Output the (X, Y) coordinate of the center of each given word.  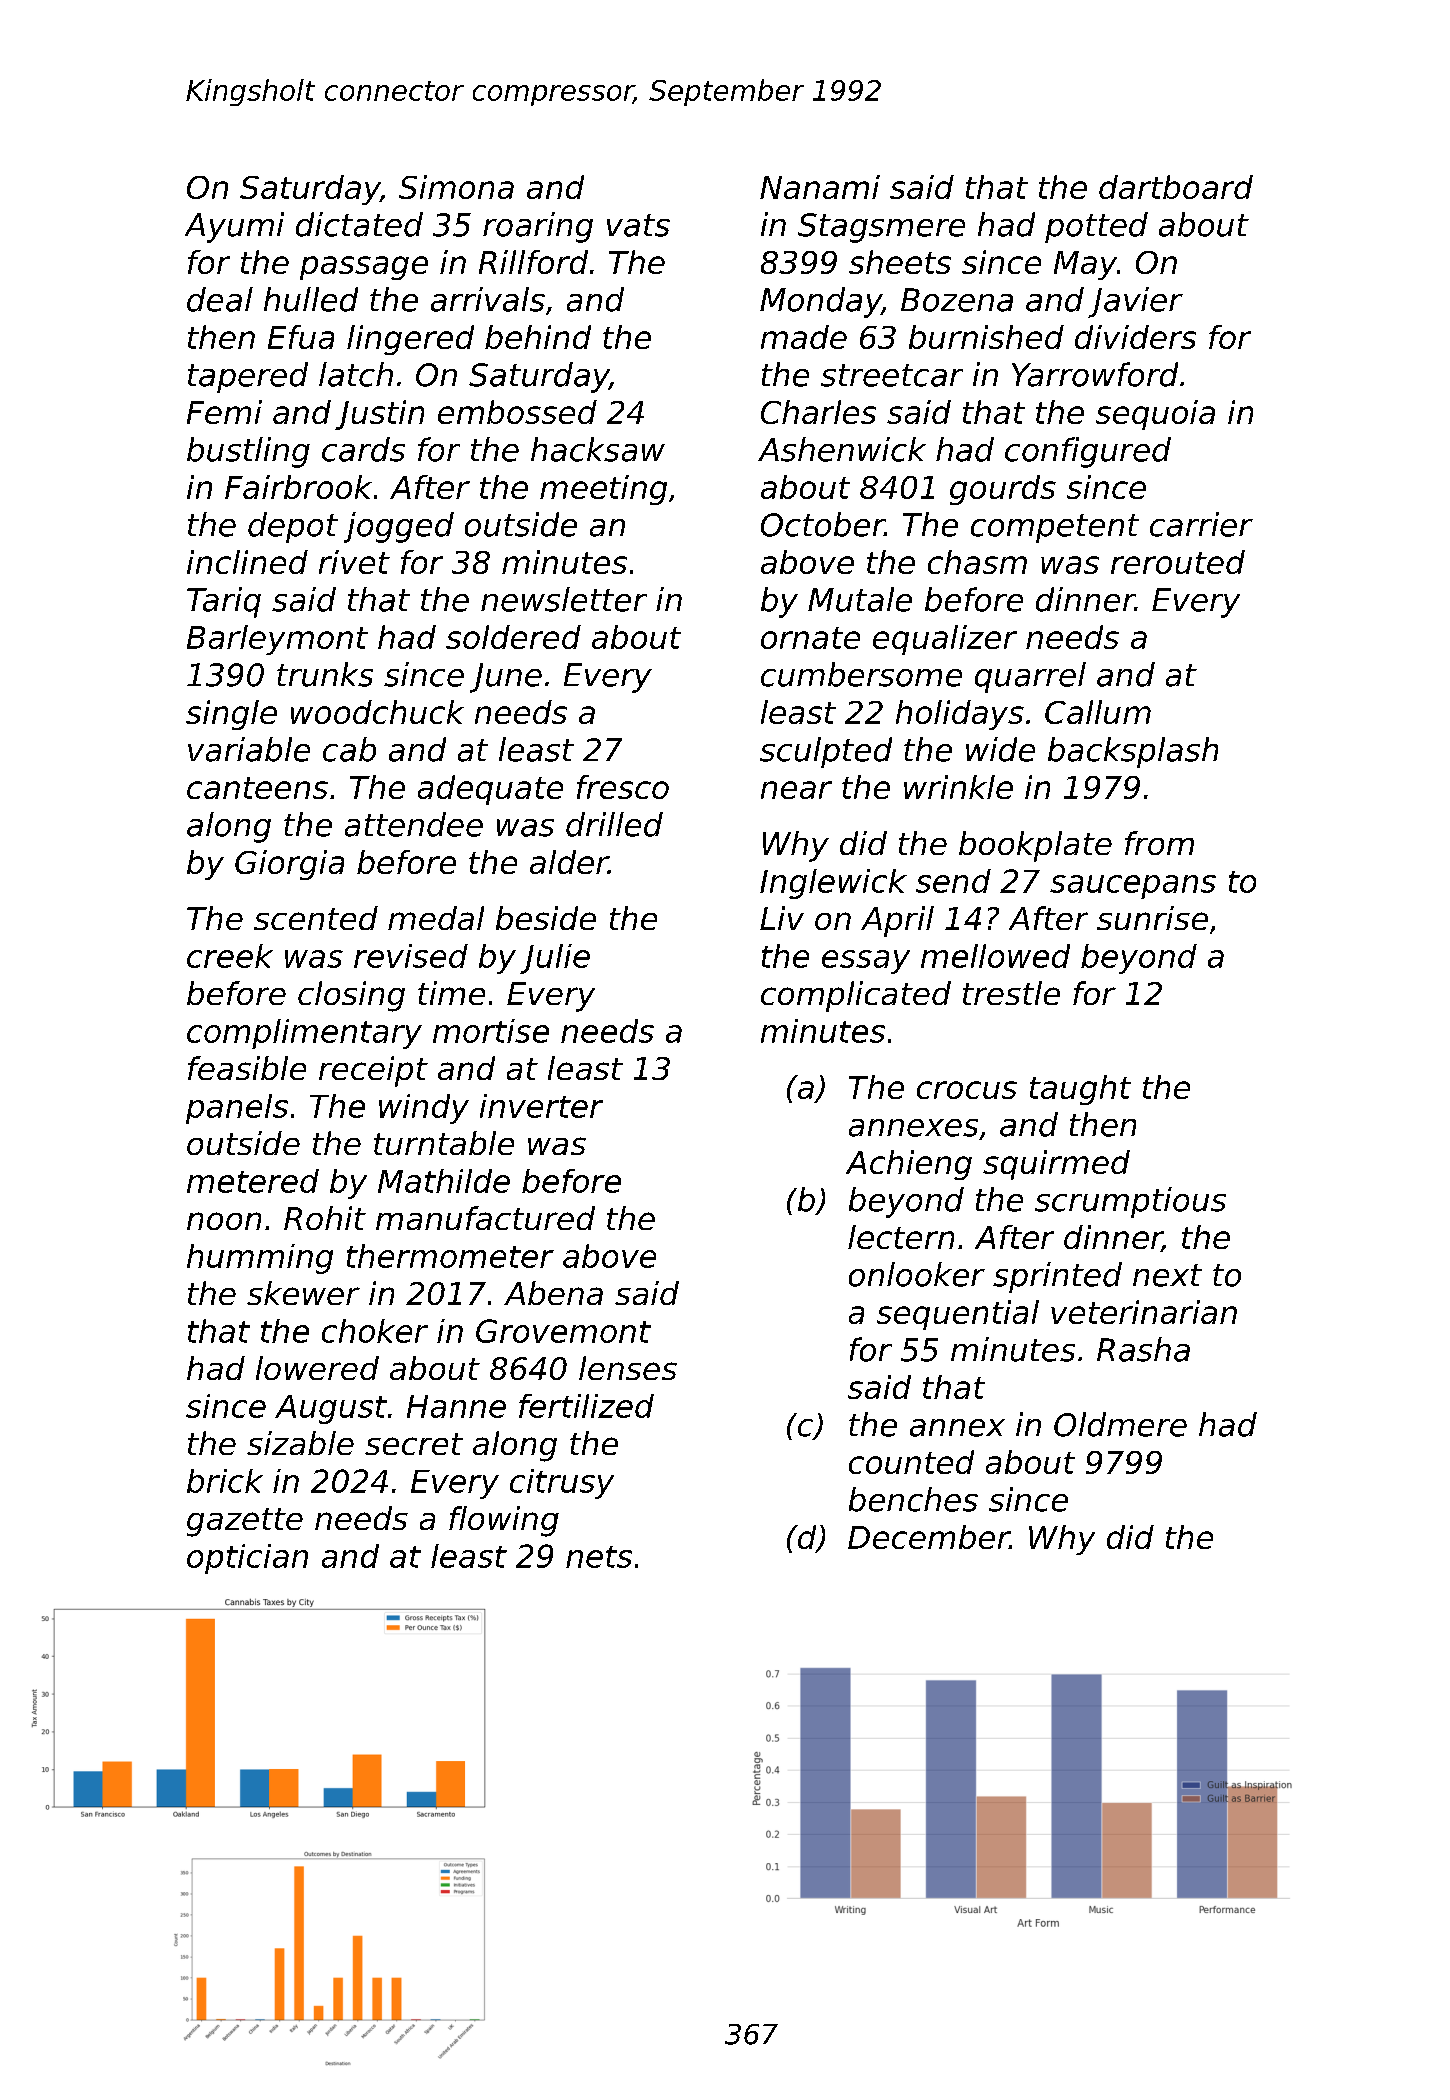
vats (638, 225)
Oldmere (1120, 1424)
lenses (628, 1368)
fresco (623, 787)
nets (599, 1557)
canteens (257, 788)
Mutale (860, 599)
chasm (977, 562)
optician (247, 1559)
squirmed (1056, 1165)
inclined (247, 562)
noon (224, 1221)
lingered (410, 340)
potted (1096, 227)
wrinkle (958, 787)
